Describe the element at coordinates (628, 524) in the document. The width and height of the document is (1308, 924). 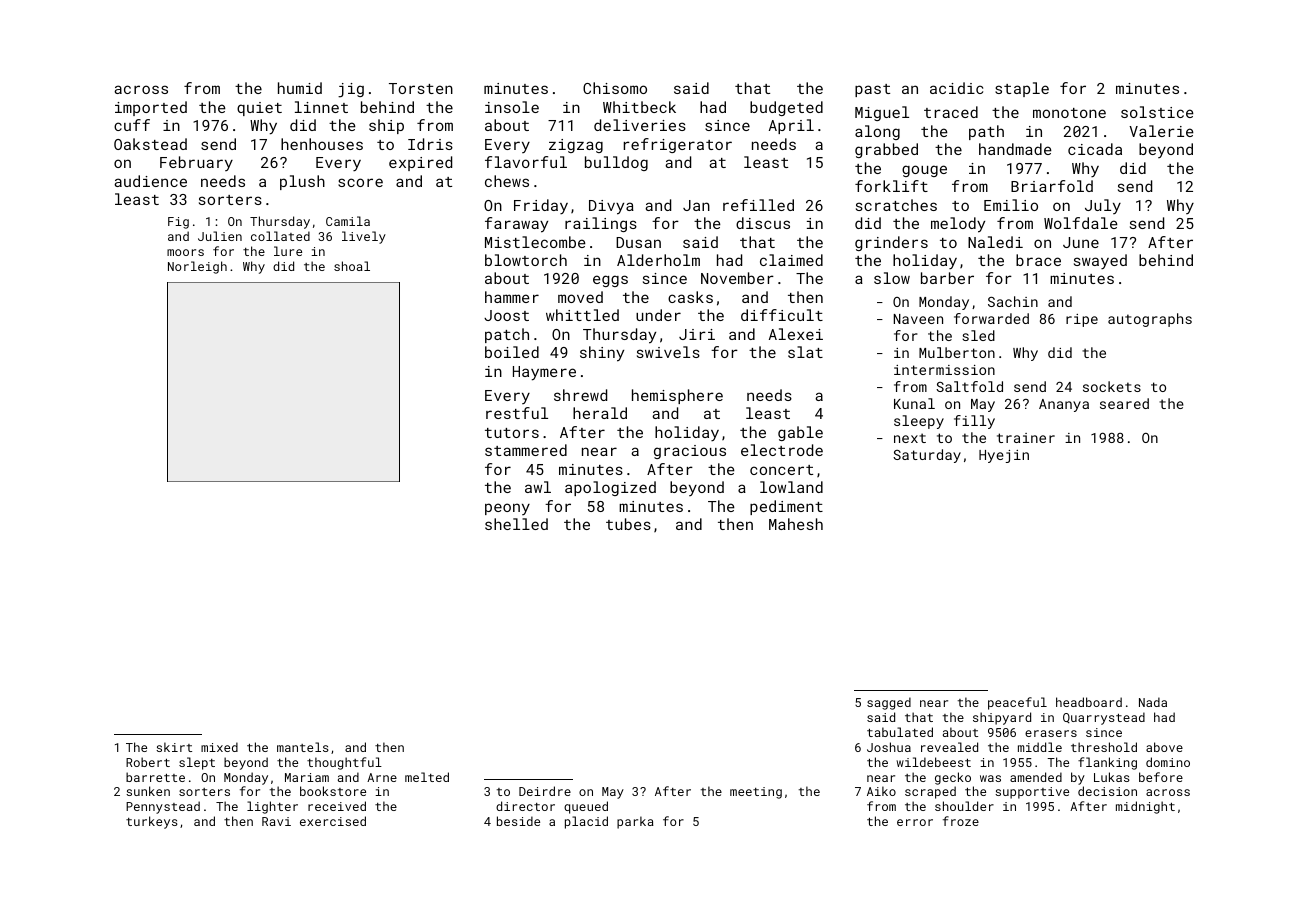
I see `tubes` at that location.
